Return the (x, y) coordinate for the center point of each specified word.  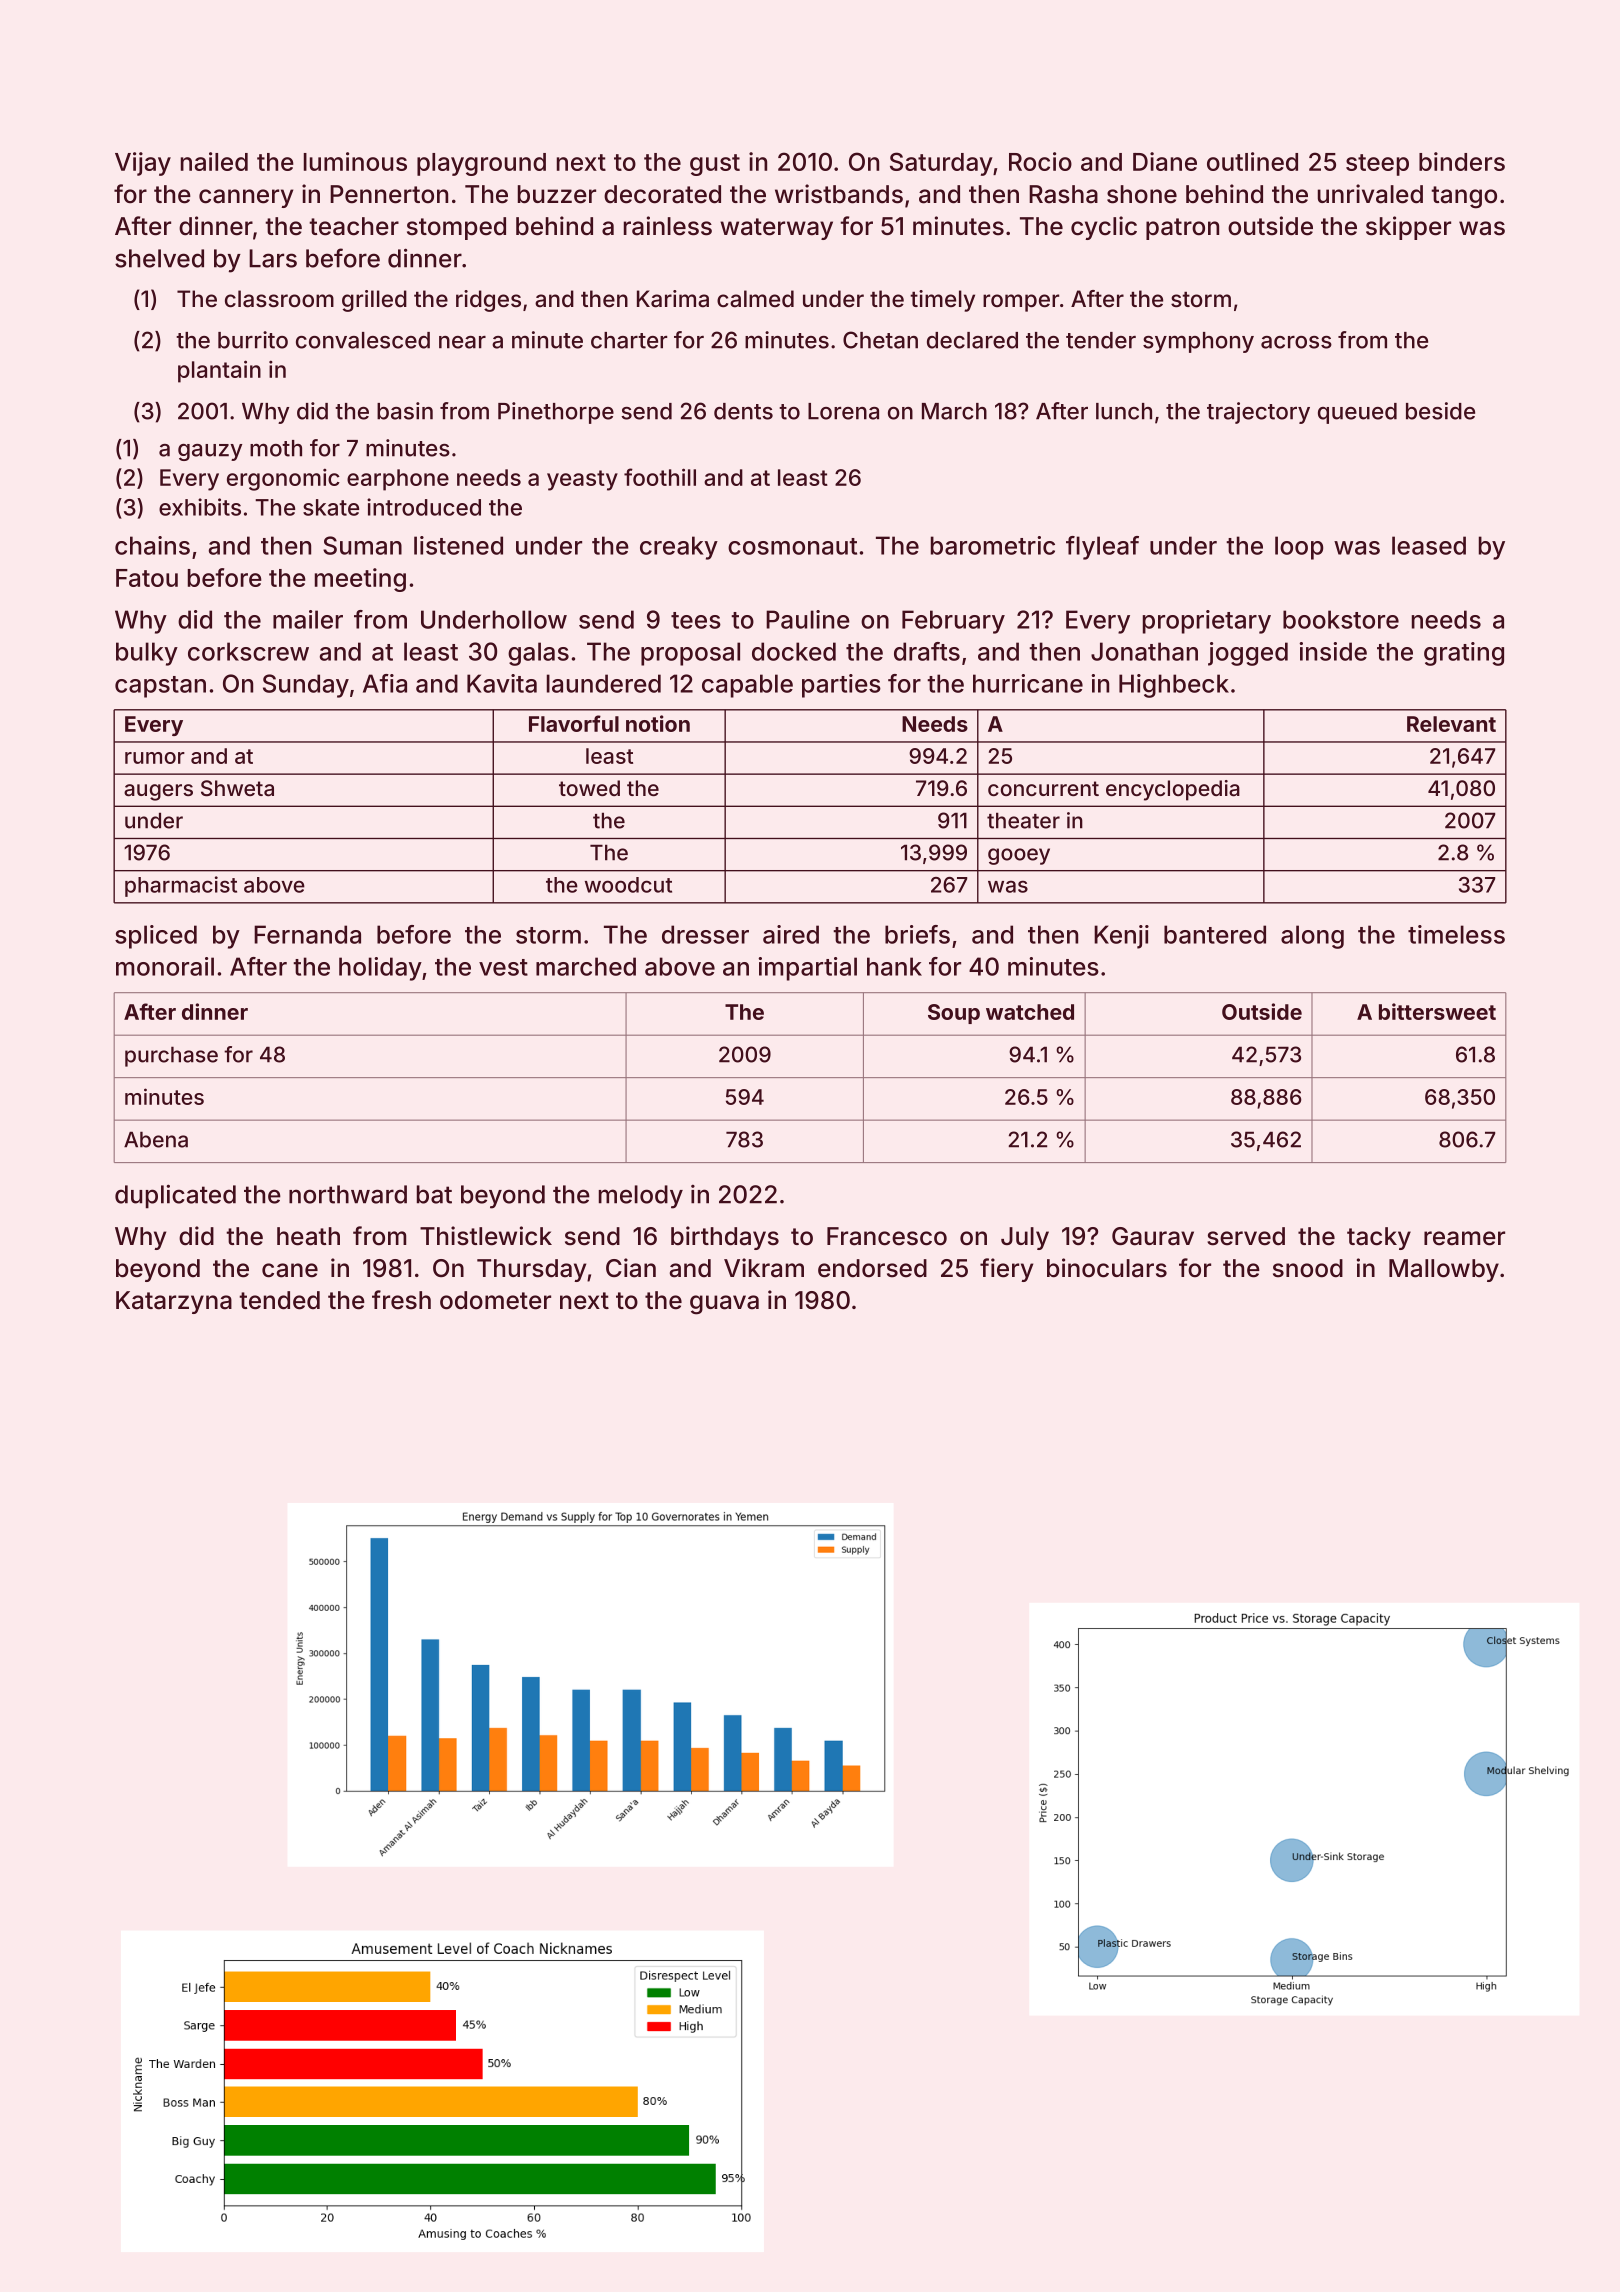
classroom (279, 299)
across (1296, 342)
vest (503, 967)
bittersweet (1437, 1011)
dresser (705, 934)
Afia (385, 683)
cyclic (1104, 228)
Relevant (1451, 724)
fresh (401, 1300)
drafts (927, 651)
